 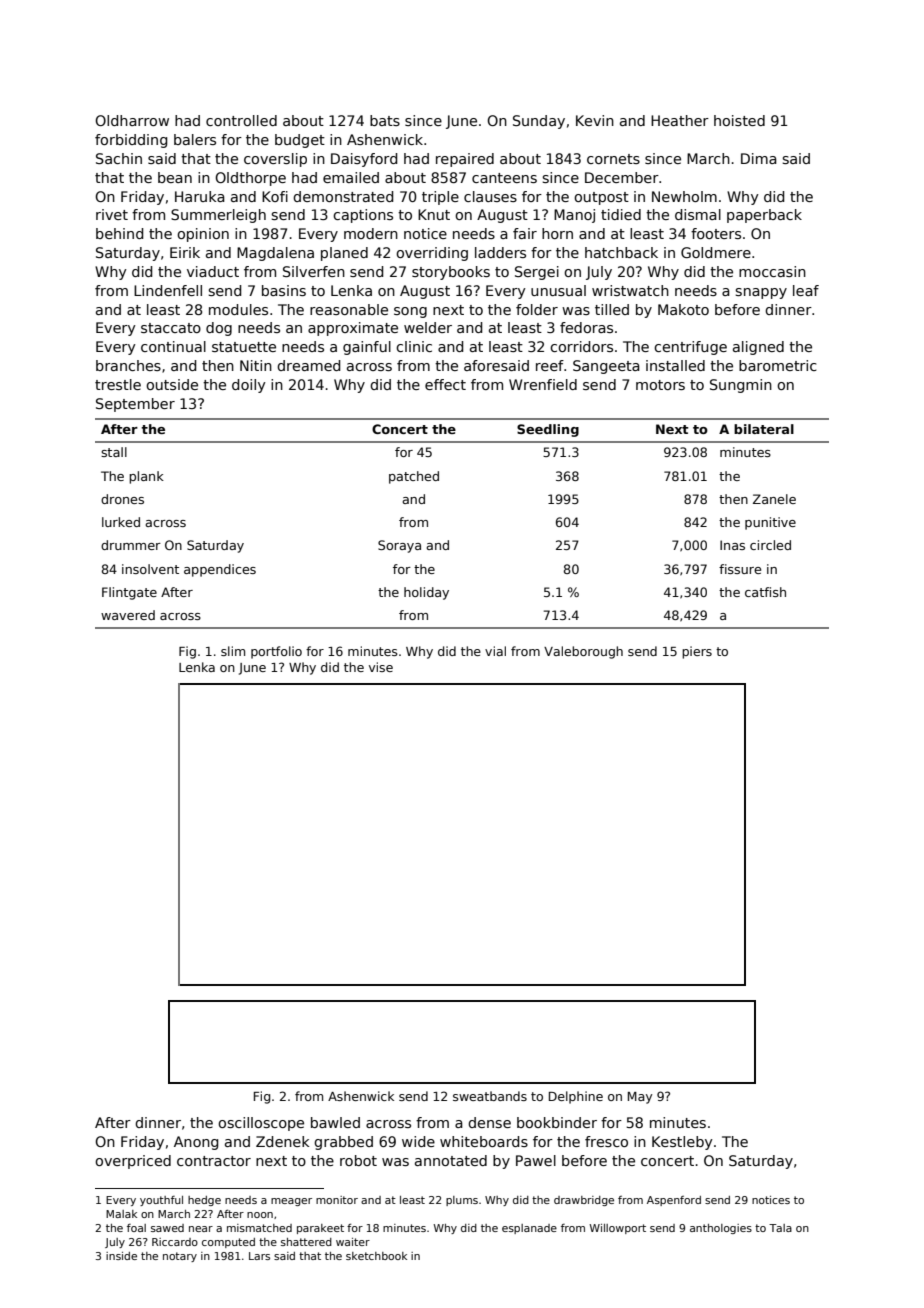 I want to click on notary, so click(x=180, y=1257).
